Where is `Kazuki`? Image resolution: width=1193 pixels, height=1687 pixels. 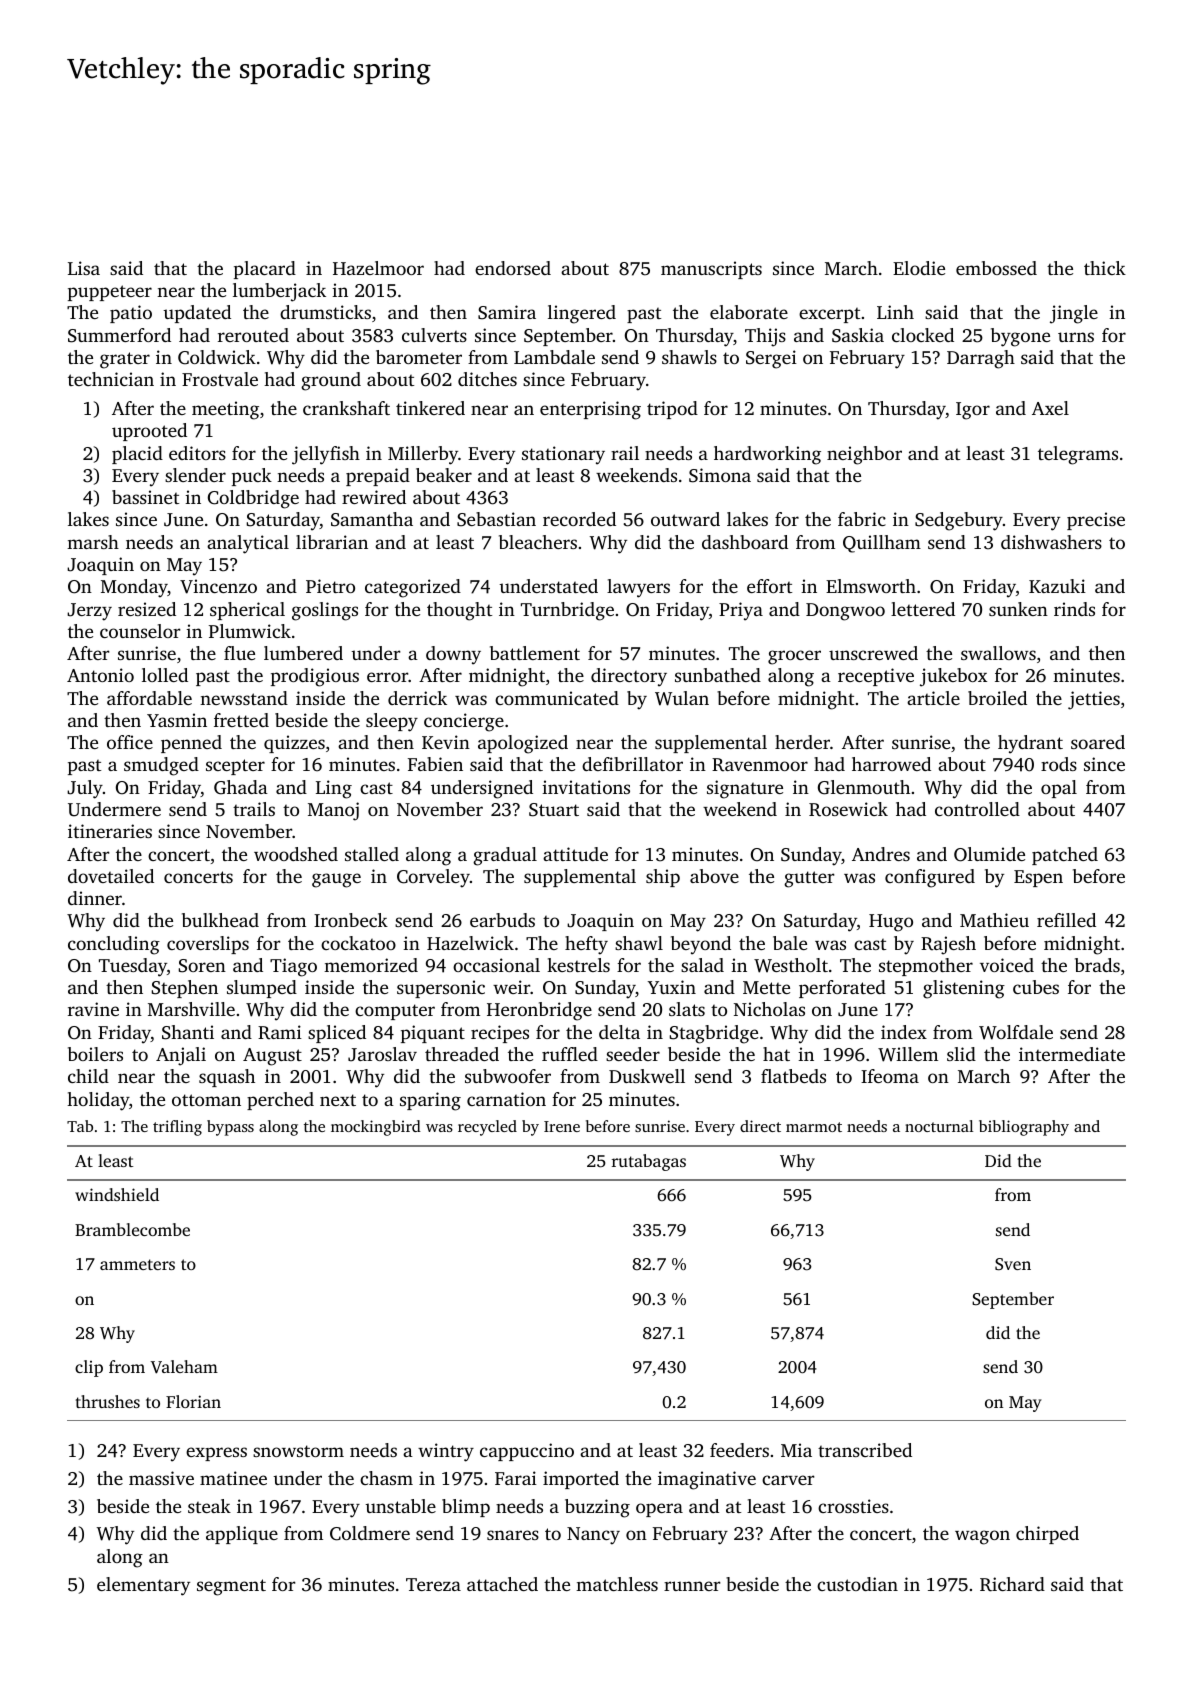
Kazuki is located at coordinates (1057, 586).
